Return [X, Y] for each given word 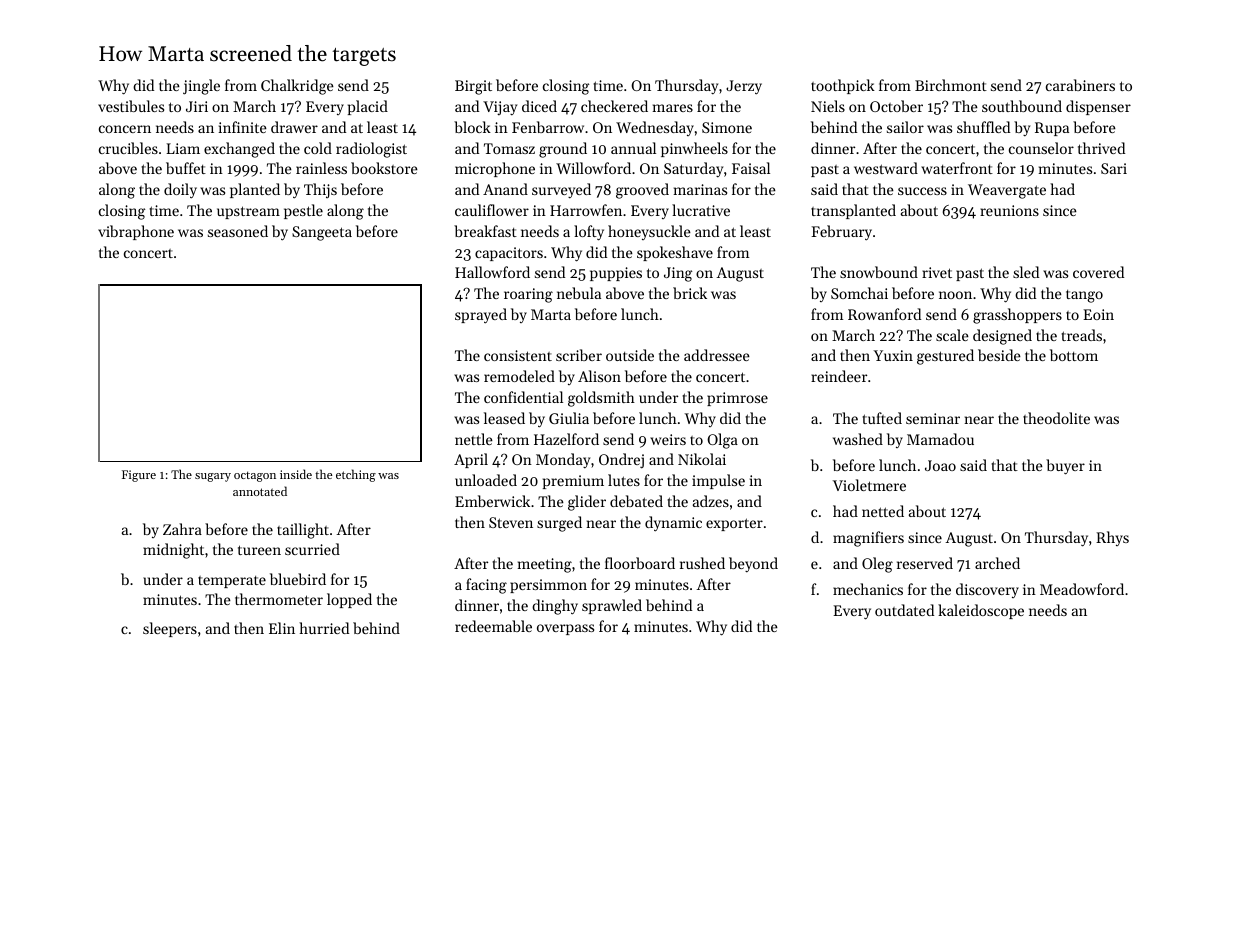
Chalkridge [297, 87]
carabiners [1080, 85]
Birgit [473, 87]
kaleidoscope [981, 611]
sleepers [170, 629]
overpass [565, 629]
